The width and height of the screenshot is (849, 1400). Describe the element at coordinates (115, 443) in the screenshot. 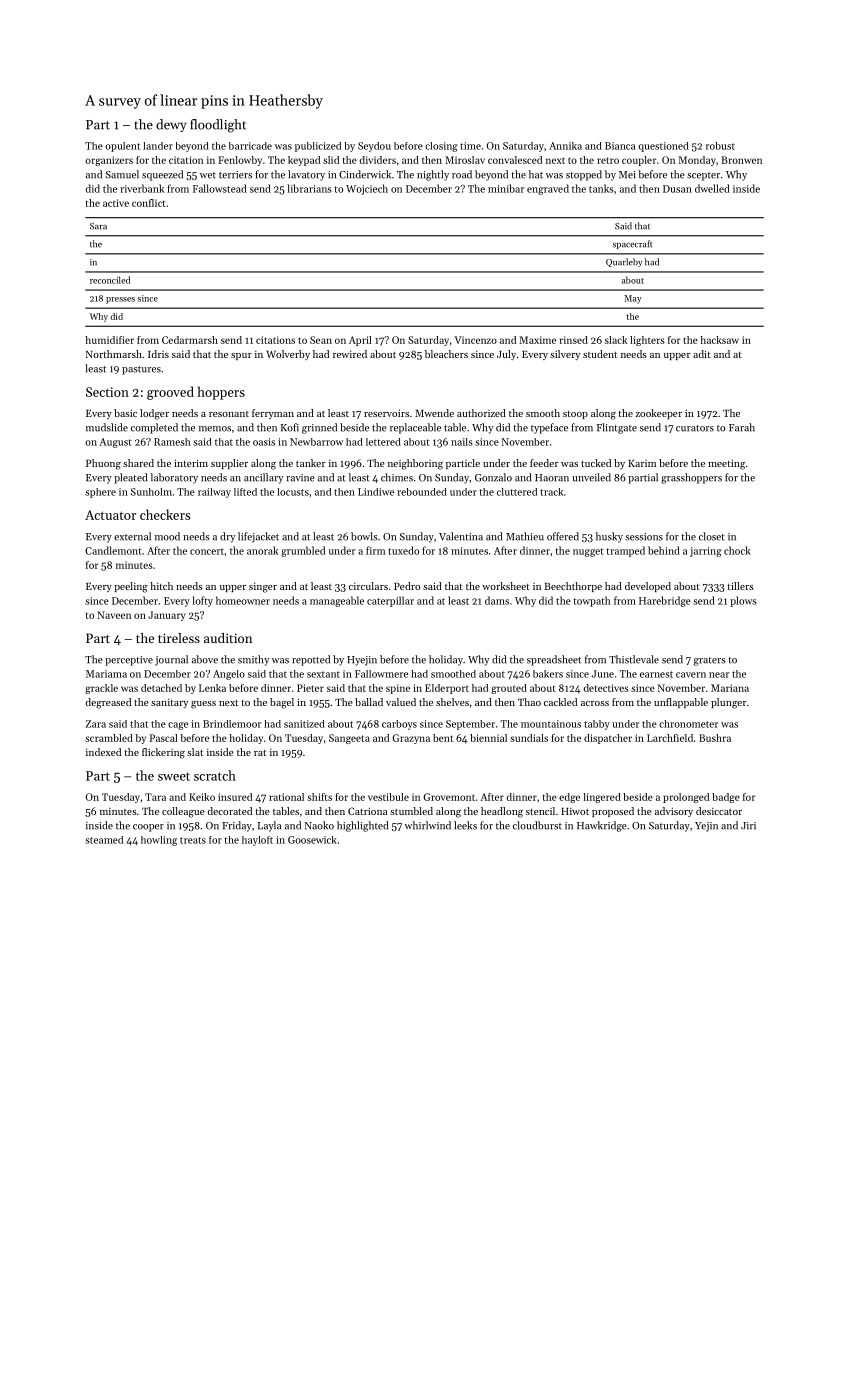

I see `August` at that location.
